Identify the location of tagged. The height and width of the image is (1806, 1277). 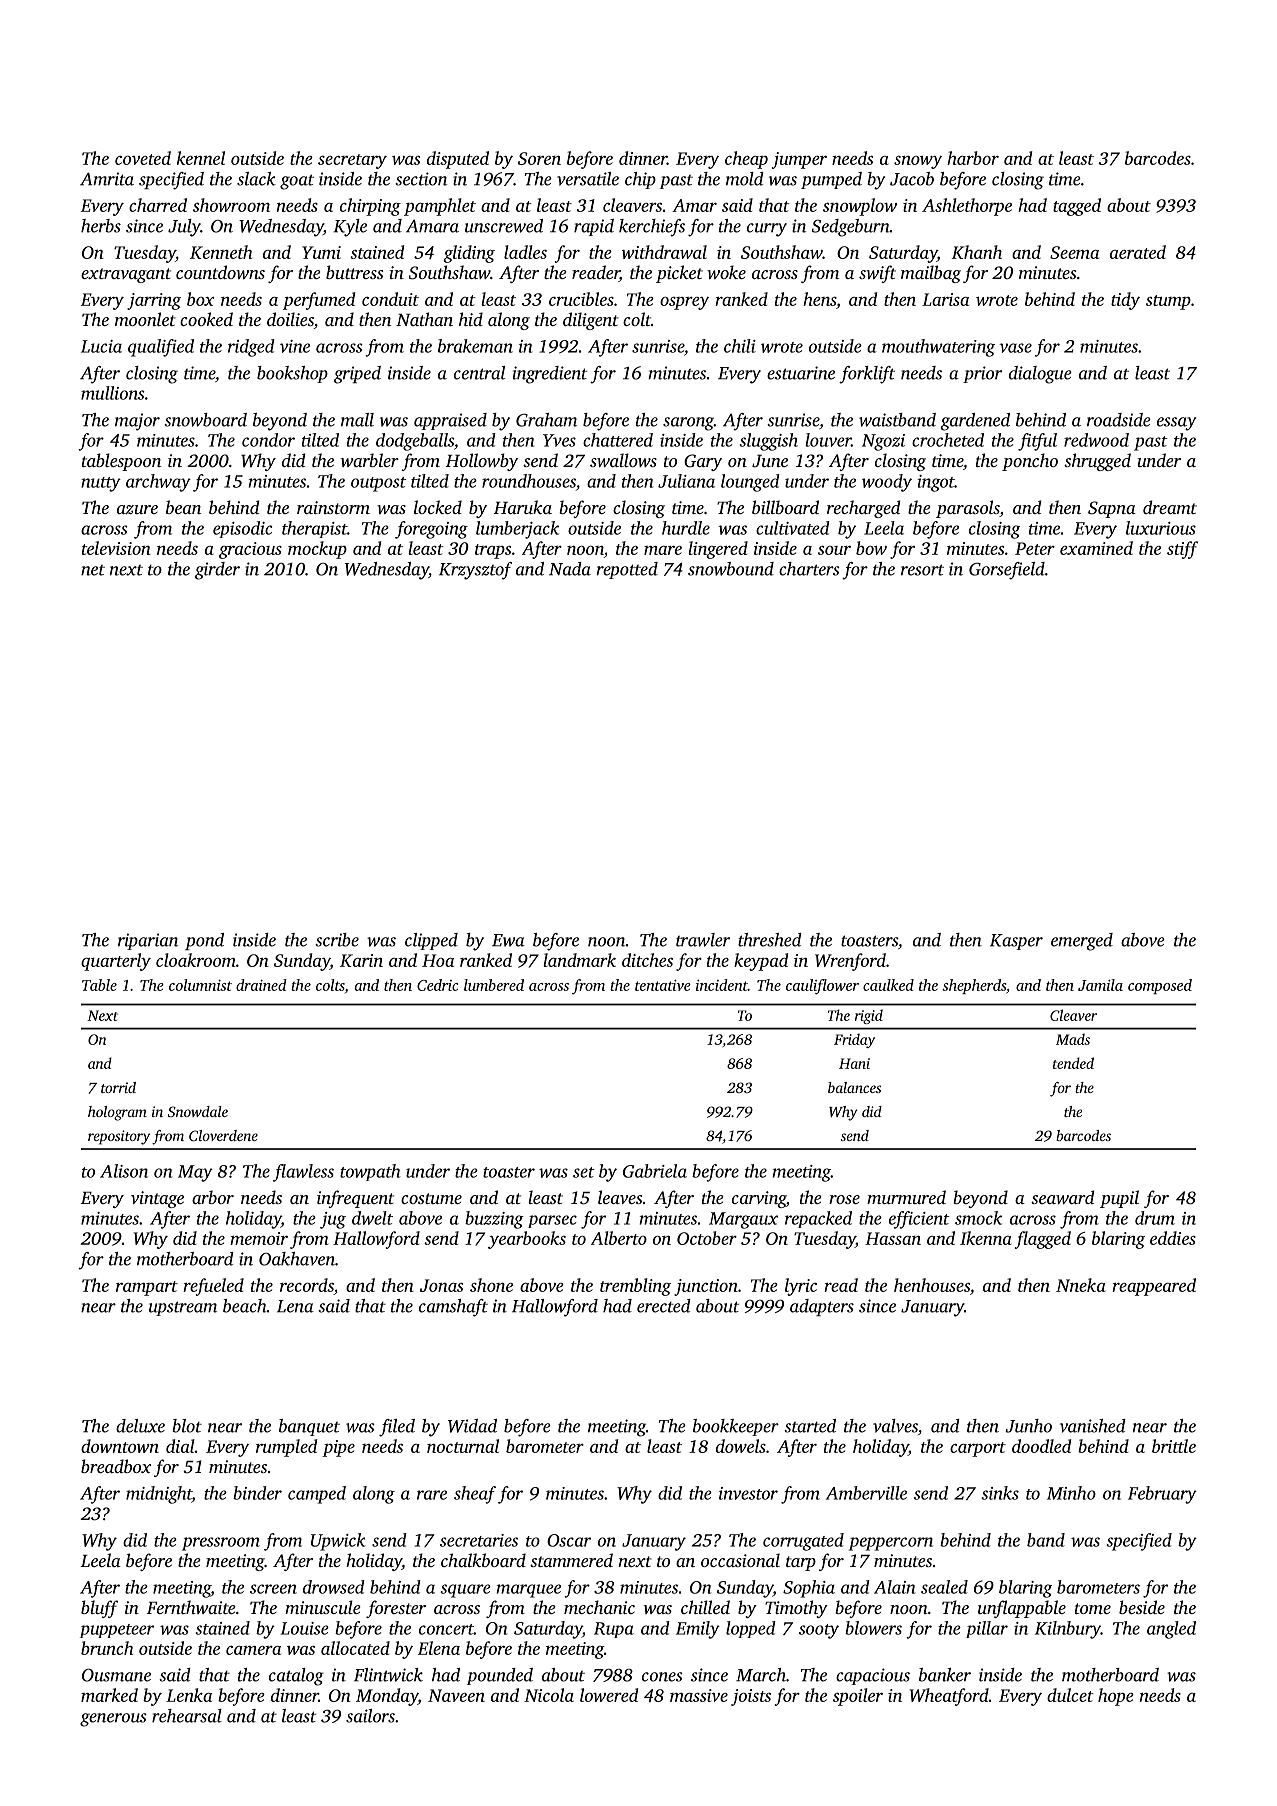
(1077, 207).
